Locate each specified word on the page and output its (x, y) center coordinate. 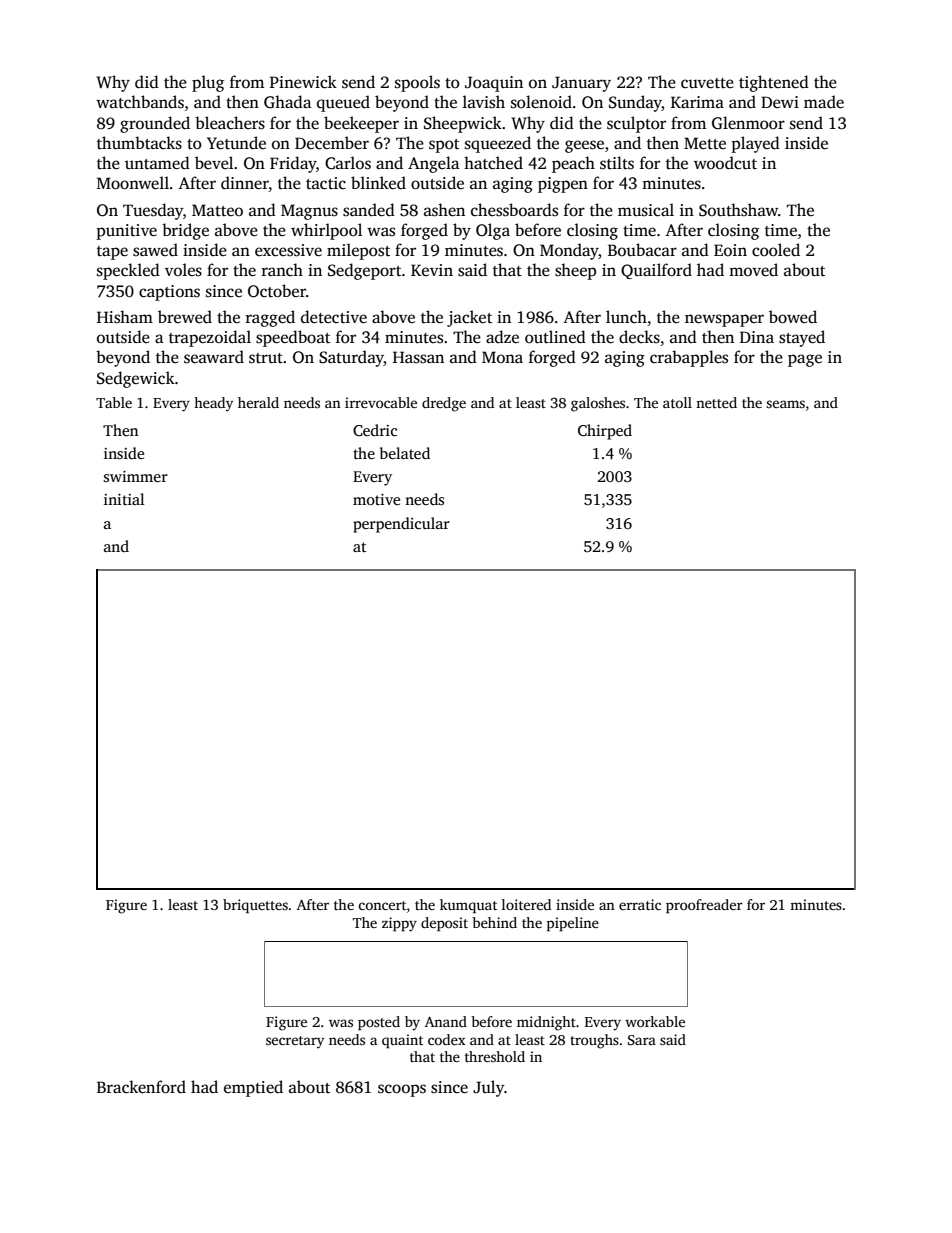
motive (376, 499)
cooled (776, 250)
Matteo (217, 210)
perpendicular (401, 525)
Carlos (348, 163)
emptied (253, 1088)
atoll (677, 402)
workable (655, 1021)
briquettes (255, 906)
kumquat (468, 906)
